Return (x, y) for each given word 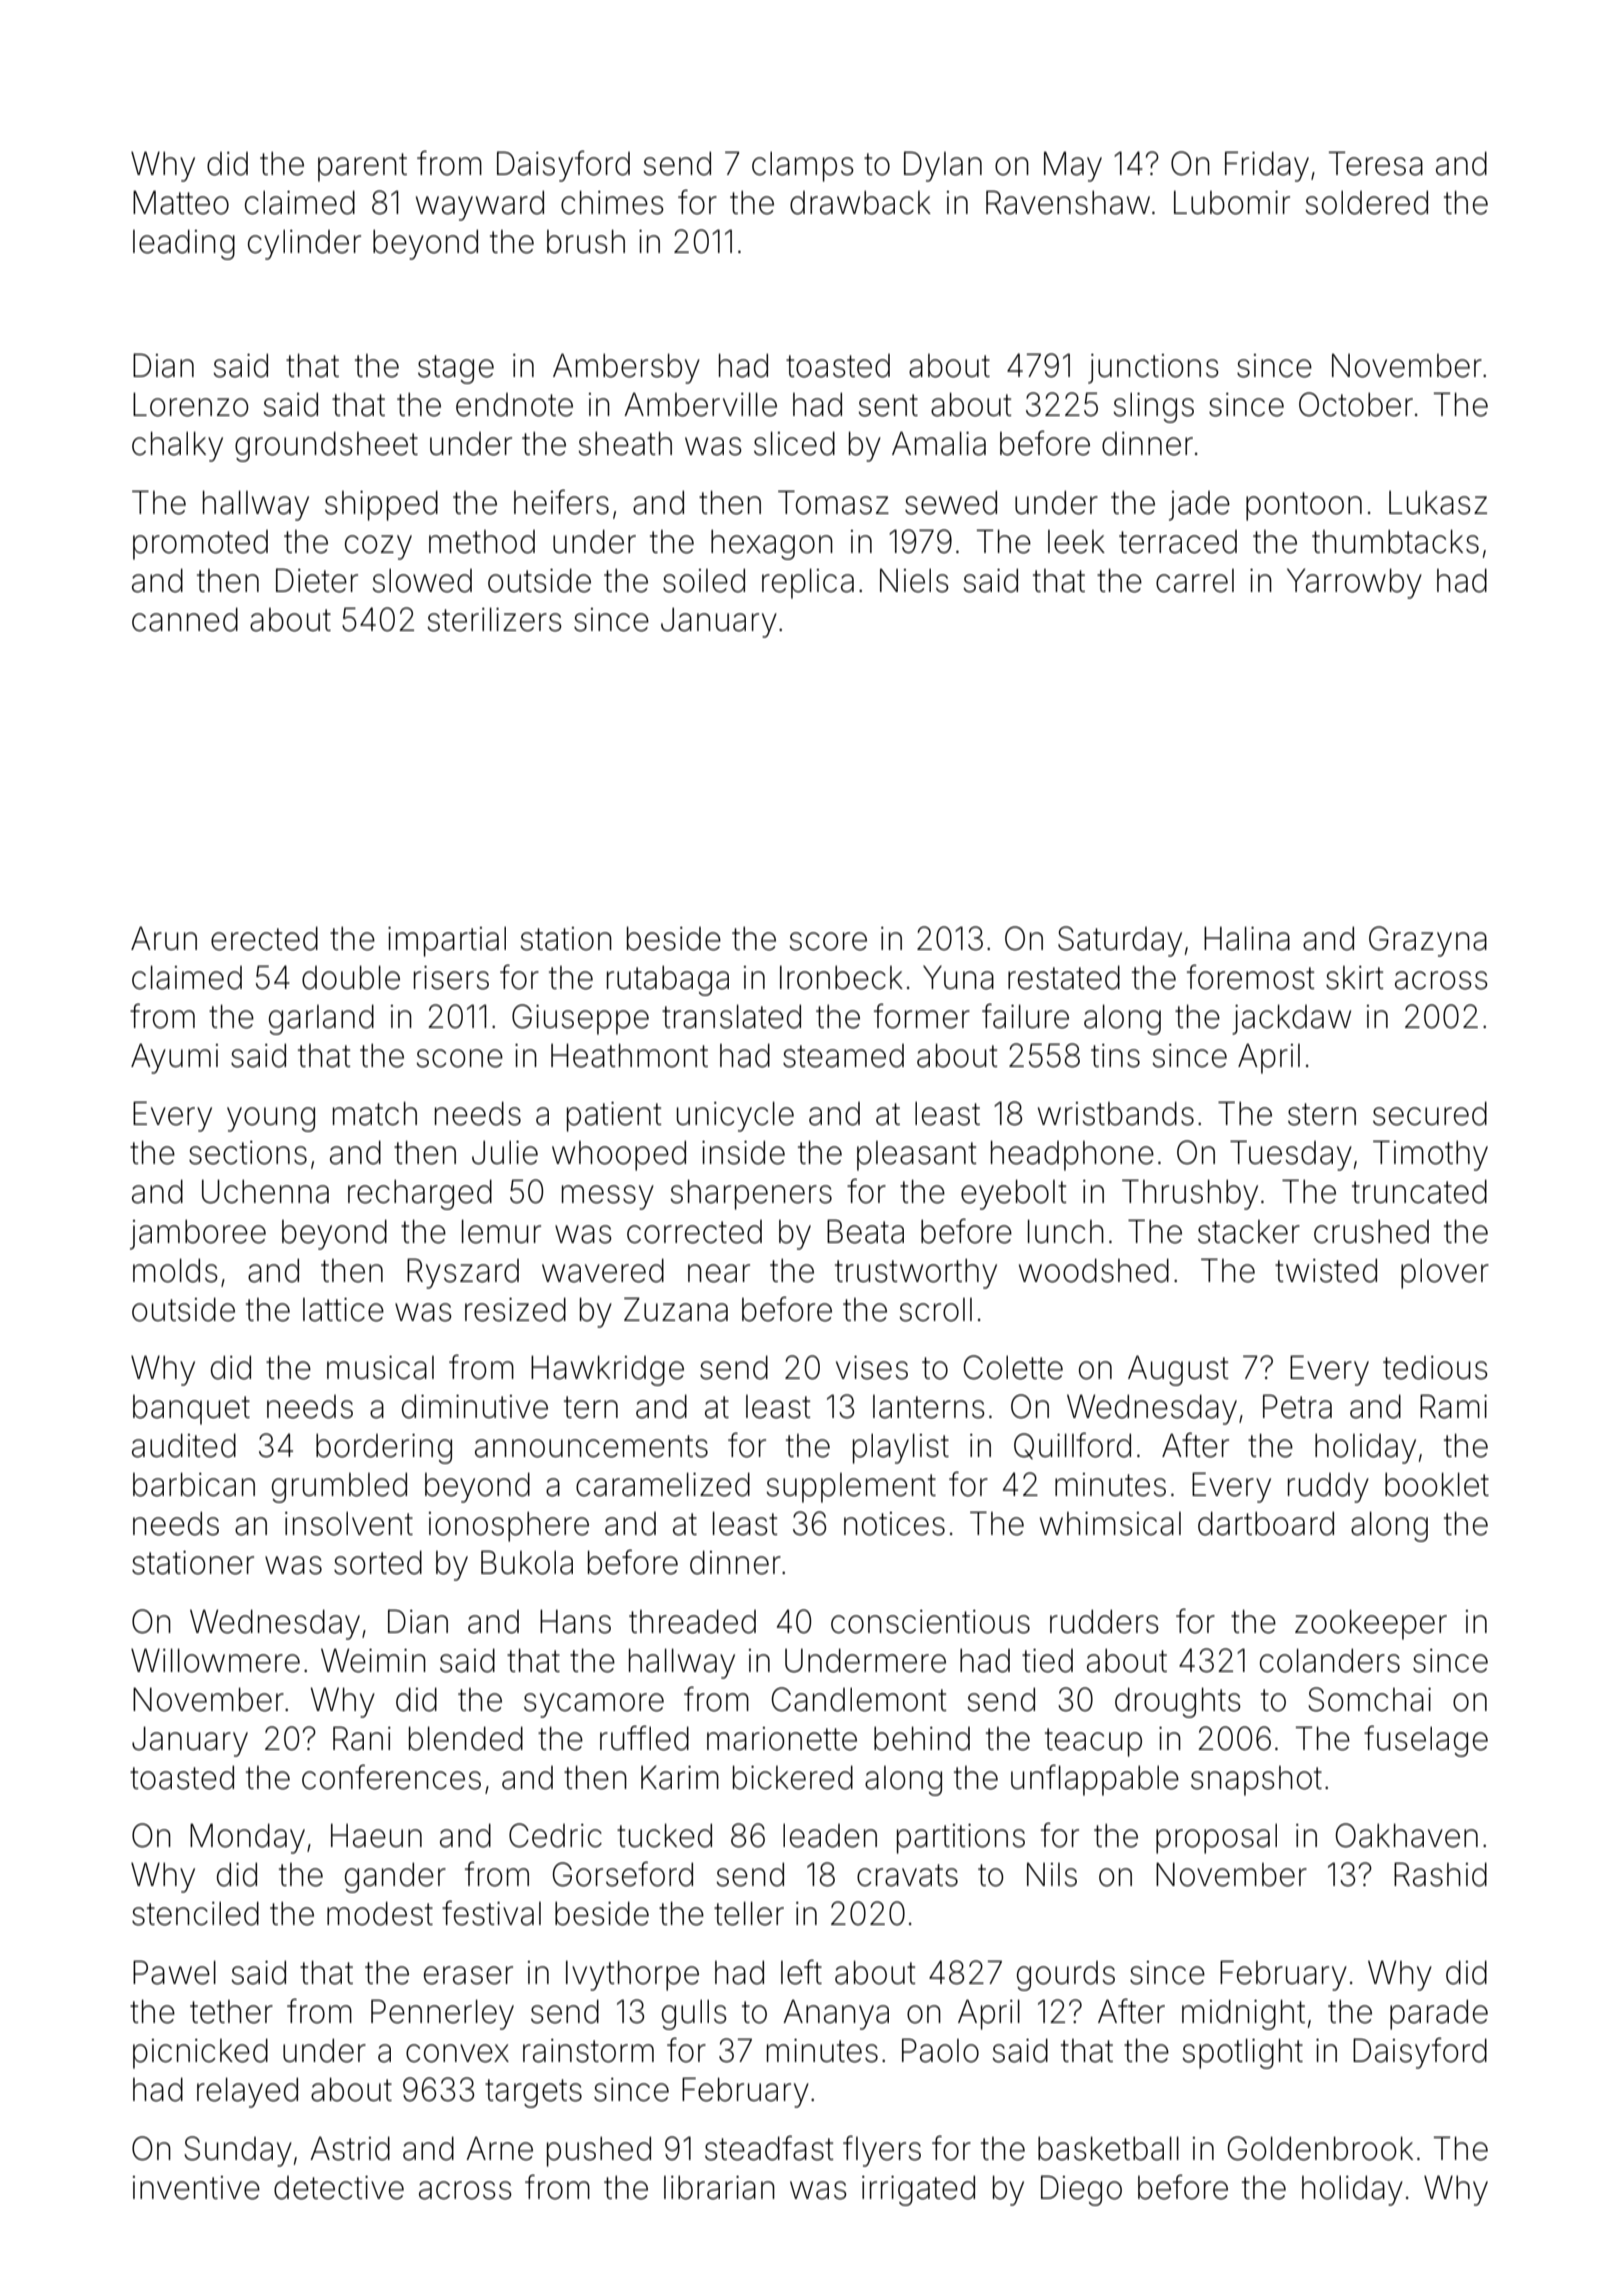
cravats (907, 1875)
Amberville (700, 404)
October (1356, 404)
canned (185, 619)
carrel (1195, 581)
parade (1439, 2014)
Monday (247, 1838)
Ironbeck (841, 977)
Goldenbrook (1320, 2148)
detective (339, 2188)
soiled (704, 580)
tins (1115, 1056)
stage (456, 369)
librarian (719, 2187)
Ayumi (174, 1058)
